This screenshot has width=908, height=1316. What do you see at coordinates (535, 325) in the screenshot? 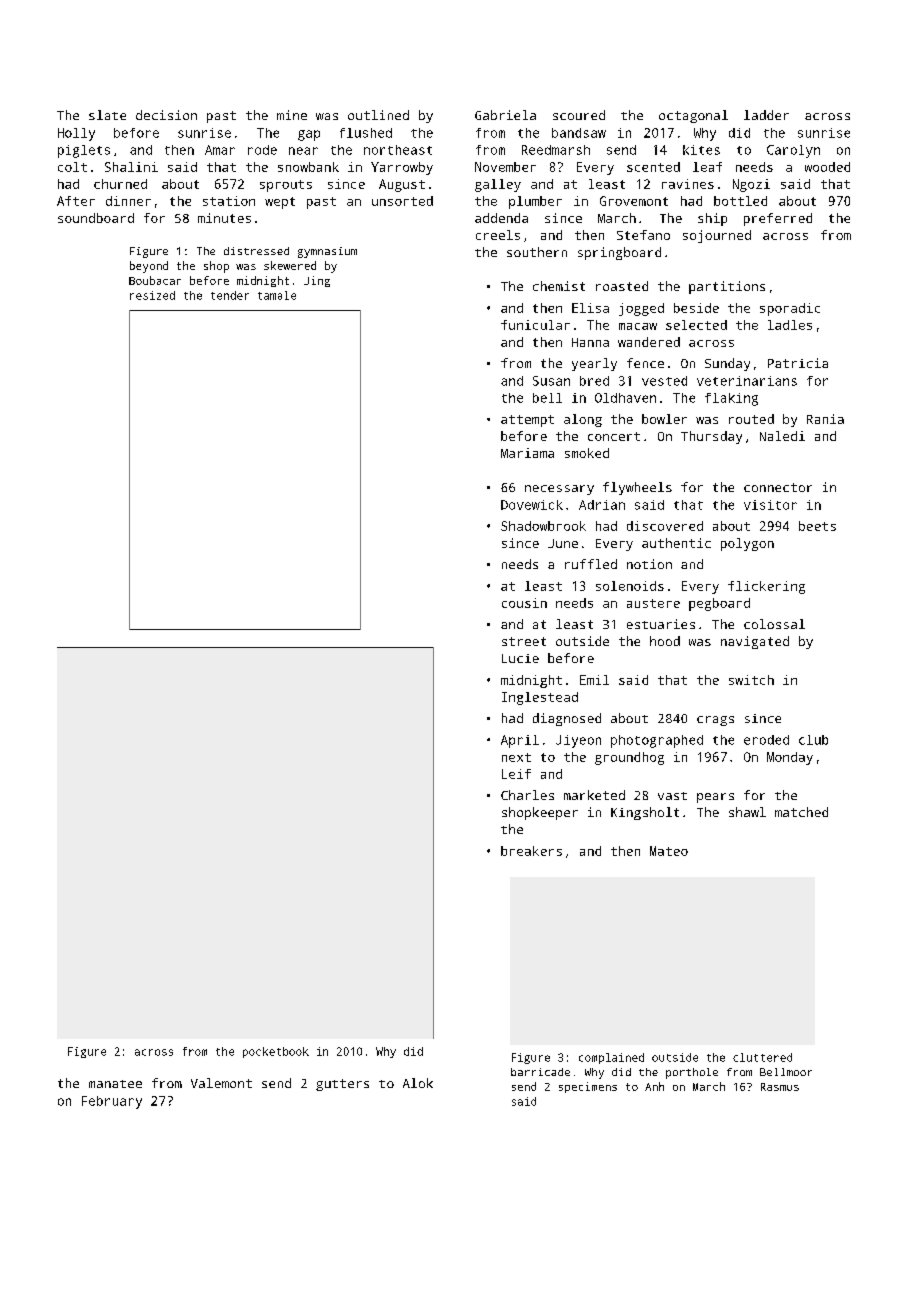
I see `funicular` at bounding box center [535, 325].
